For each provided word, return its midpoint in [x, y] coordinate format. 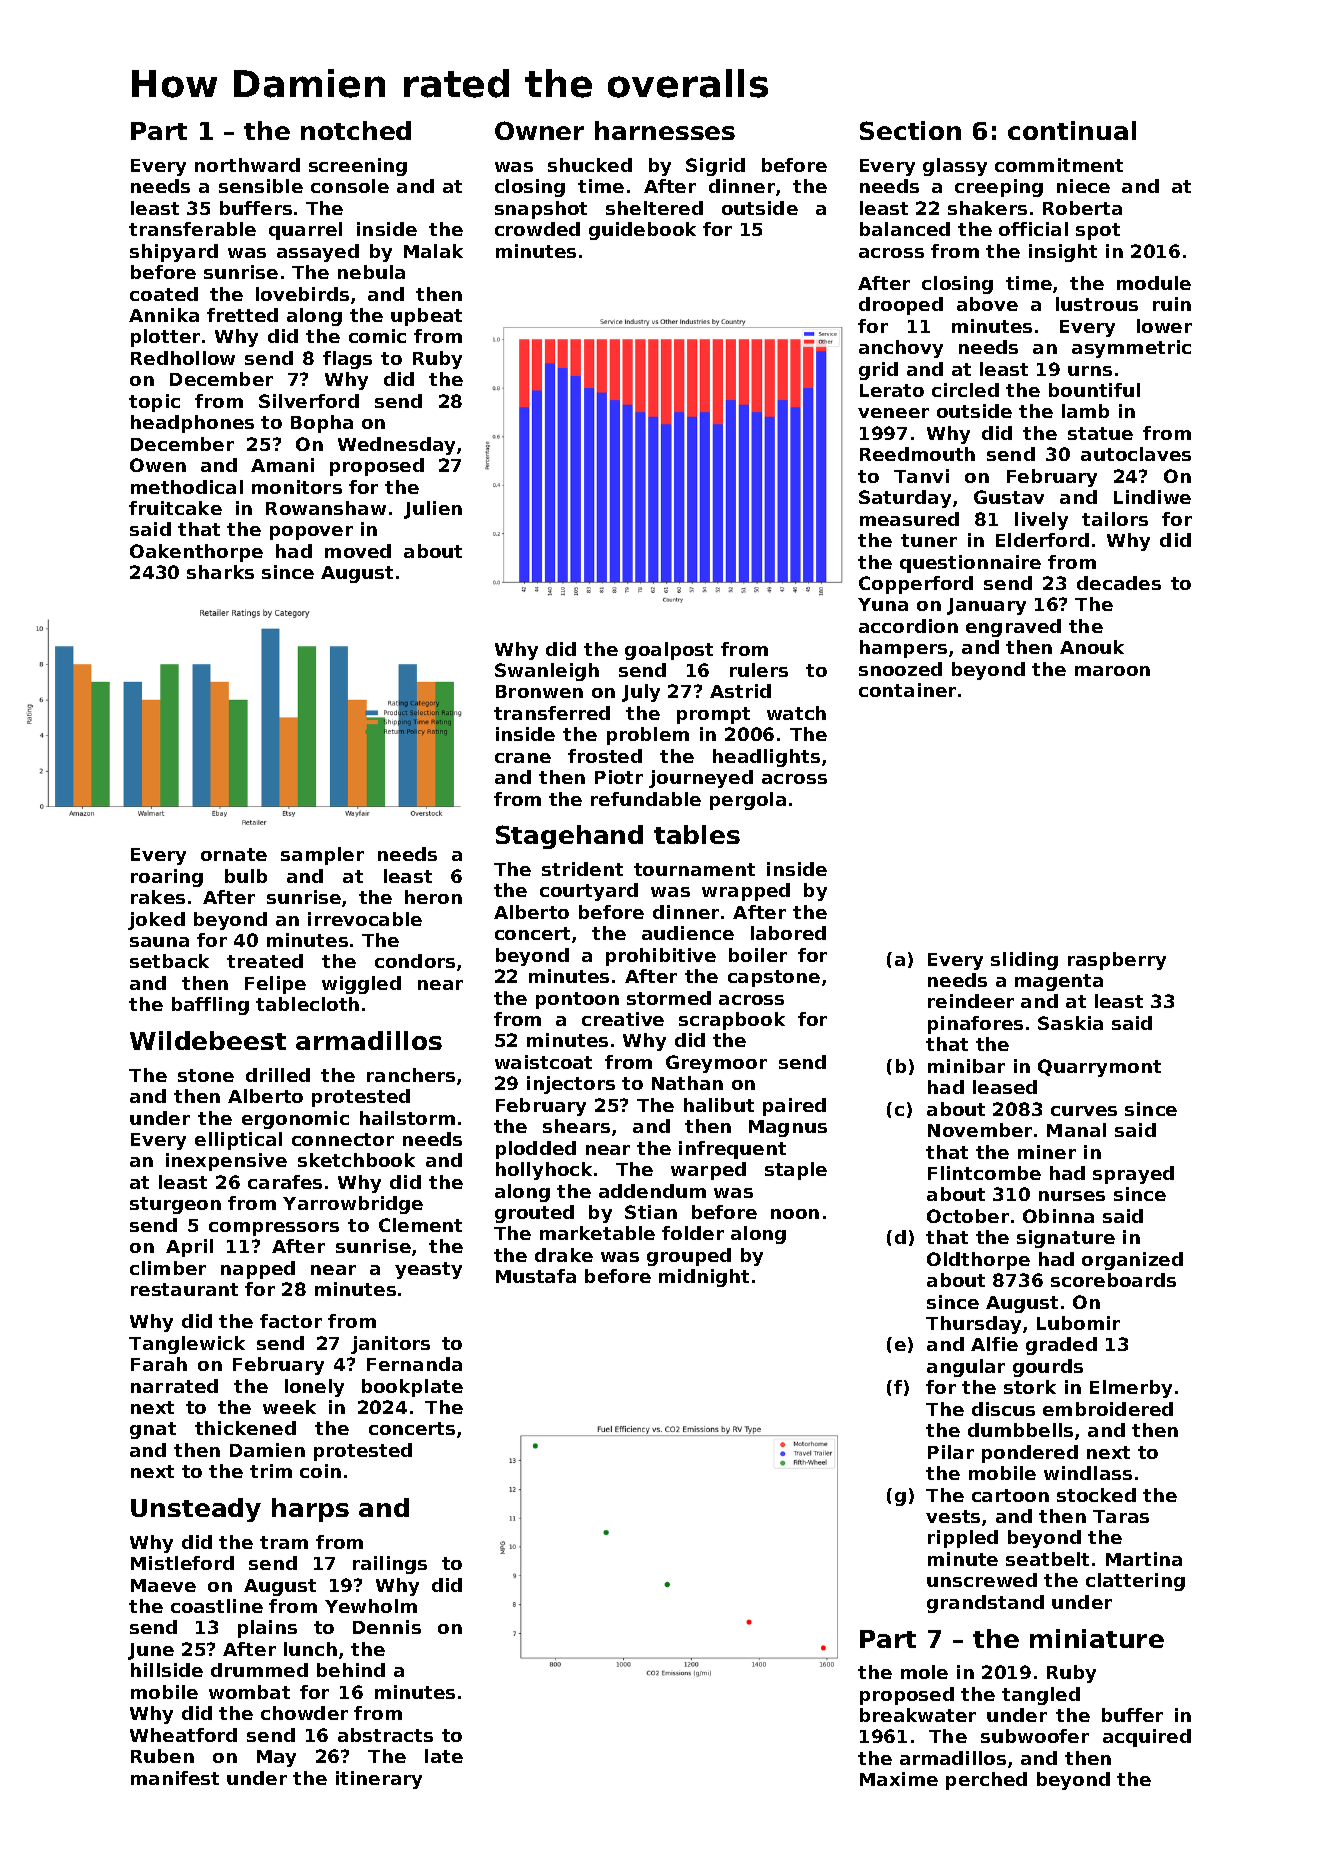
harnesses [665, 130]
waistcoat [543, 1062]
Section [910, 130]
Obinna [1058, 1216]
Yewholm [371, 1606]
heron [433, 897]
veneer [893, 413]
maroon [1112, 671]
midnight [704, 1278]
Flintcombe [984, 1173]
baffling [210, 1006]
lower [1164, 326]
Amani [282, 465]
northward [247, 165]
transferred [552, 713]
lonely [314, 1388]
